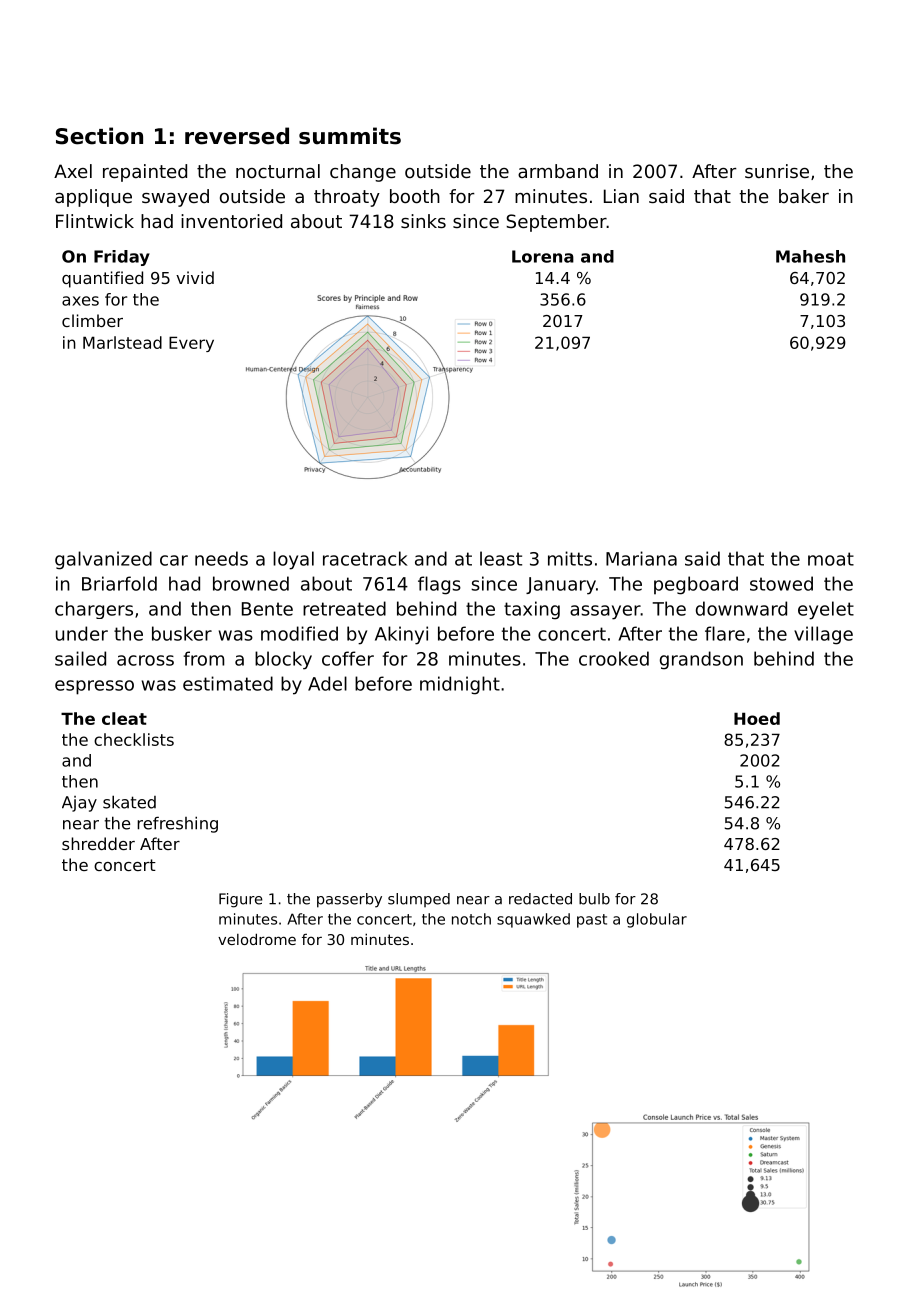 The width and height of the screenshot is (908, 1316). I want to click on Hoed, so click(757, 718).
